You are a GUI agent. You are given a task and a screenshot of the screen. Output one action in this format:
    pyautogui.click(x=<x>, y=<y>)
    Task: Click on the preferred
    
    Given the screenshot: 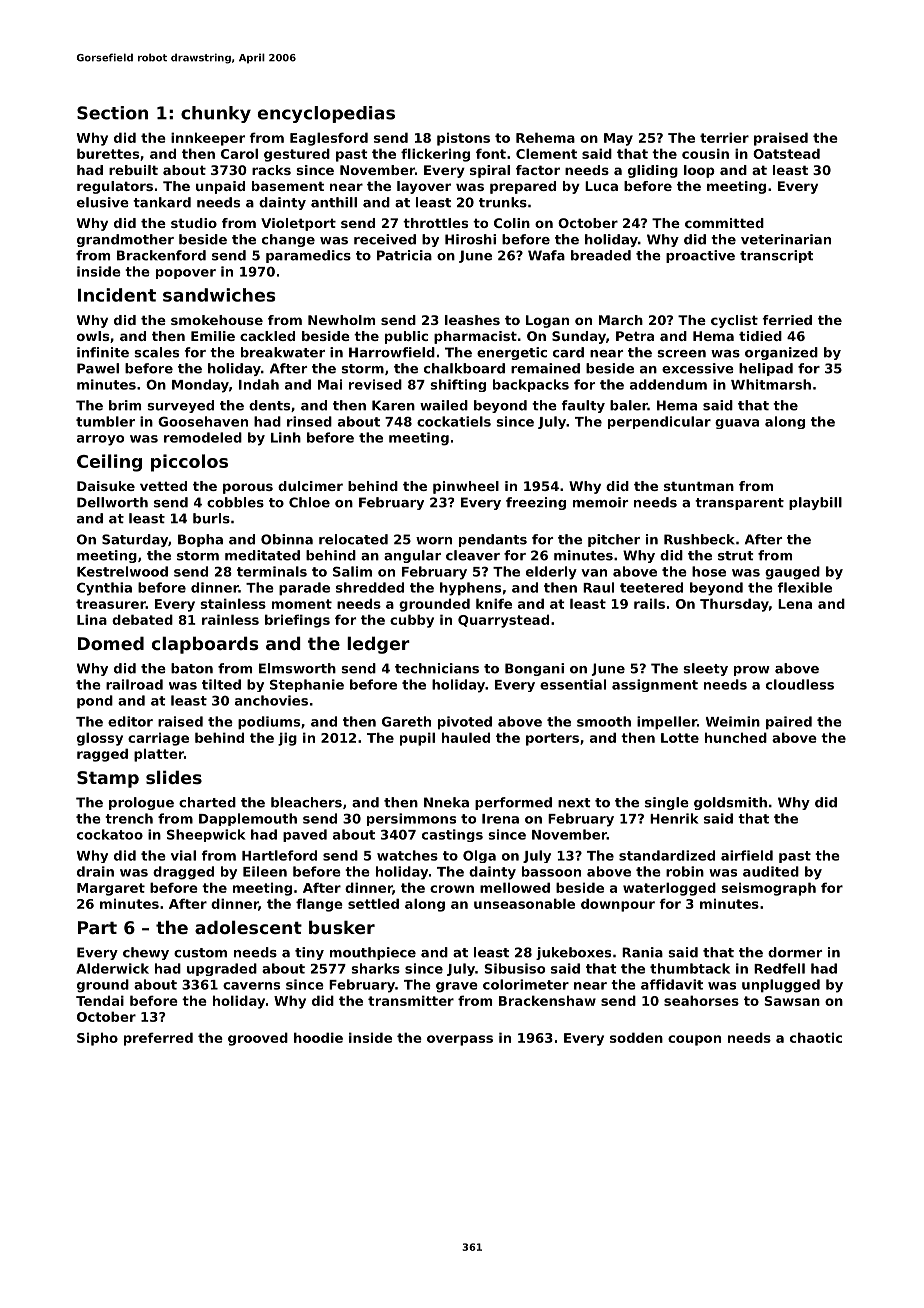 What is the action you would take?
    pyautogui.click(x=158, y=1039)
